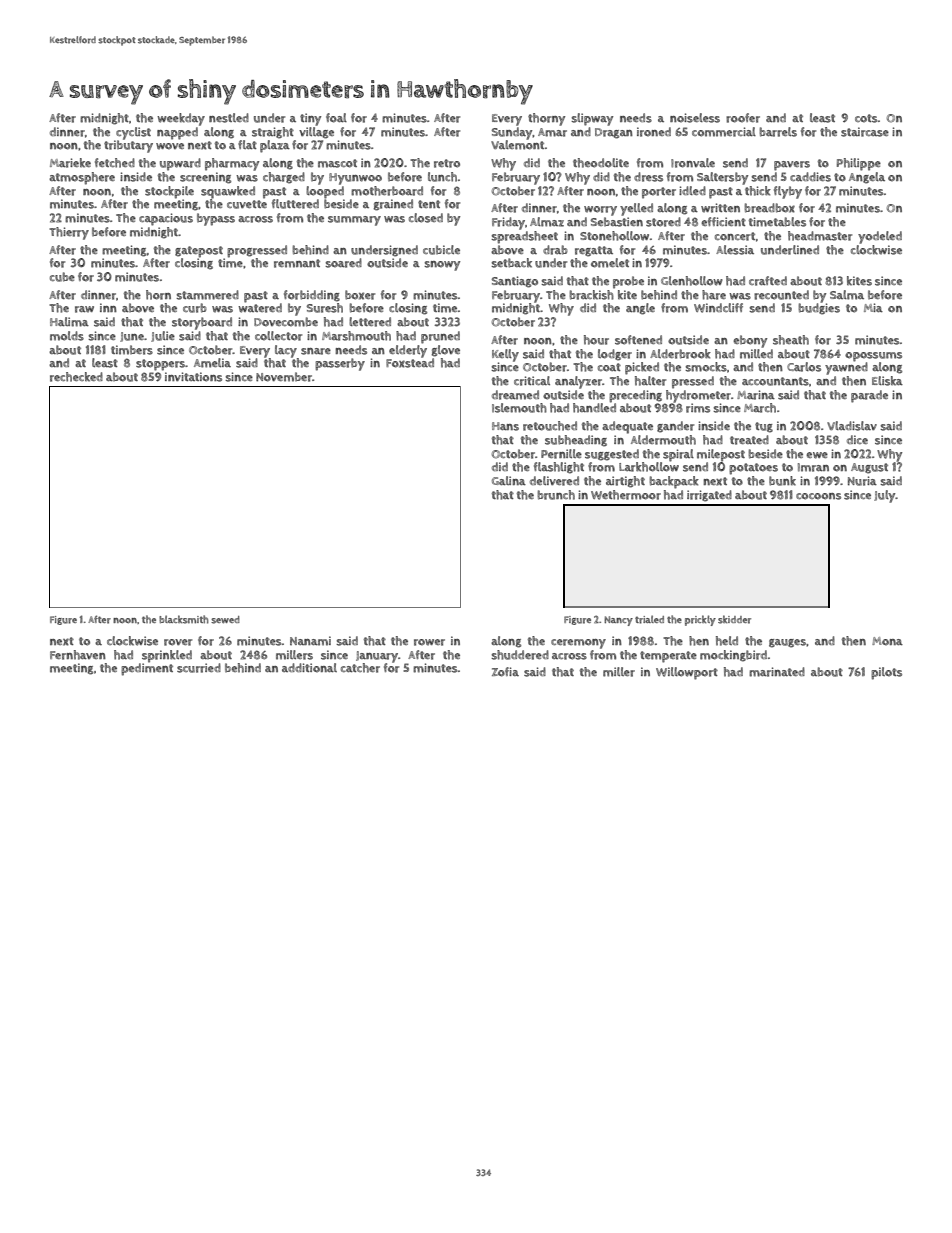 The image size is (952, 1233). I want to click on roofer, so click(743, 118).
